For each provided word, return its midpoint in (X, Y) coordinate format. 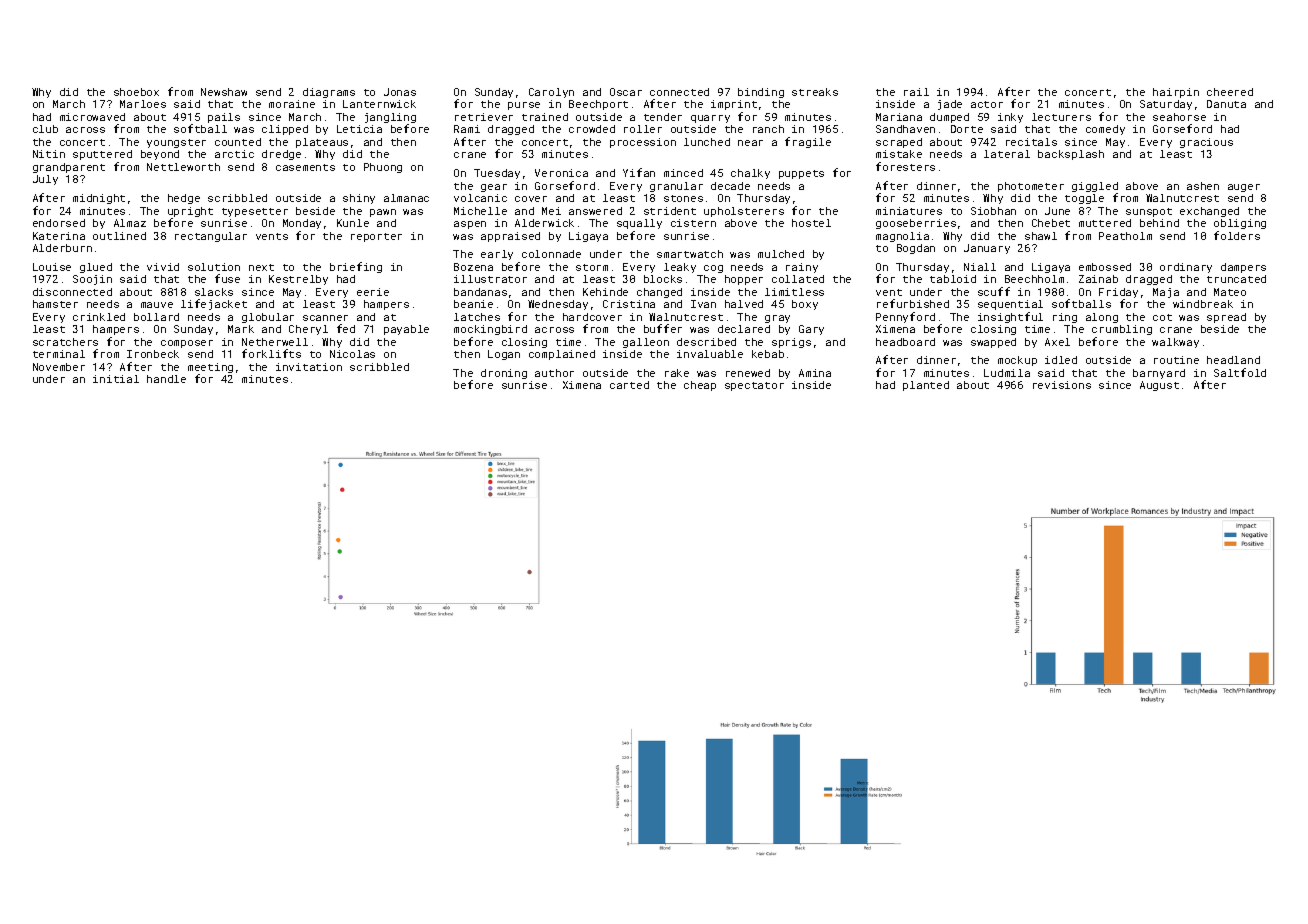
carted (629, 385)
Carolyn (551, 93)
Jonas (400, 92)
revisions (1062, 385)
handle (166, 379)
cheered (1230, 92)
